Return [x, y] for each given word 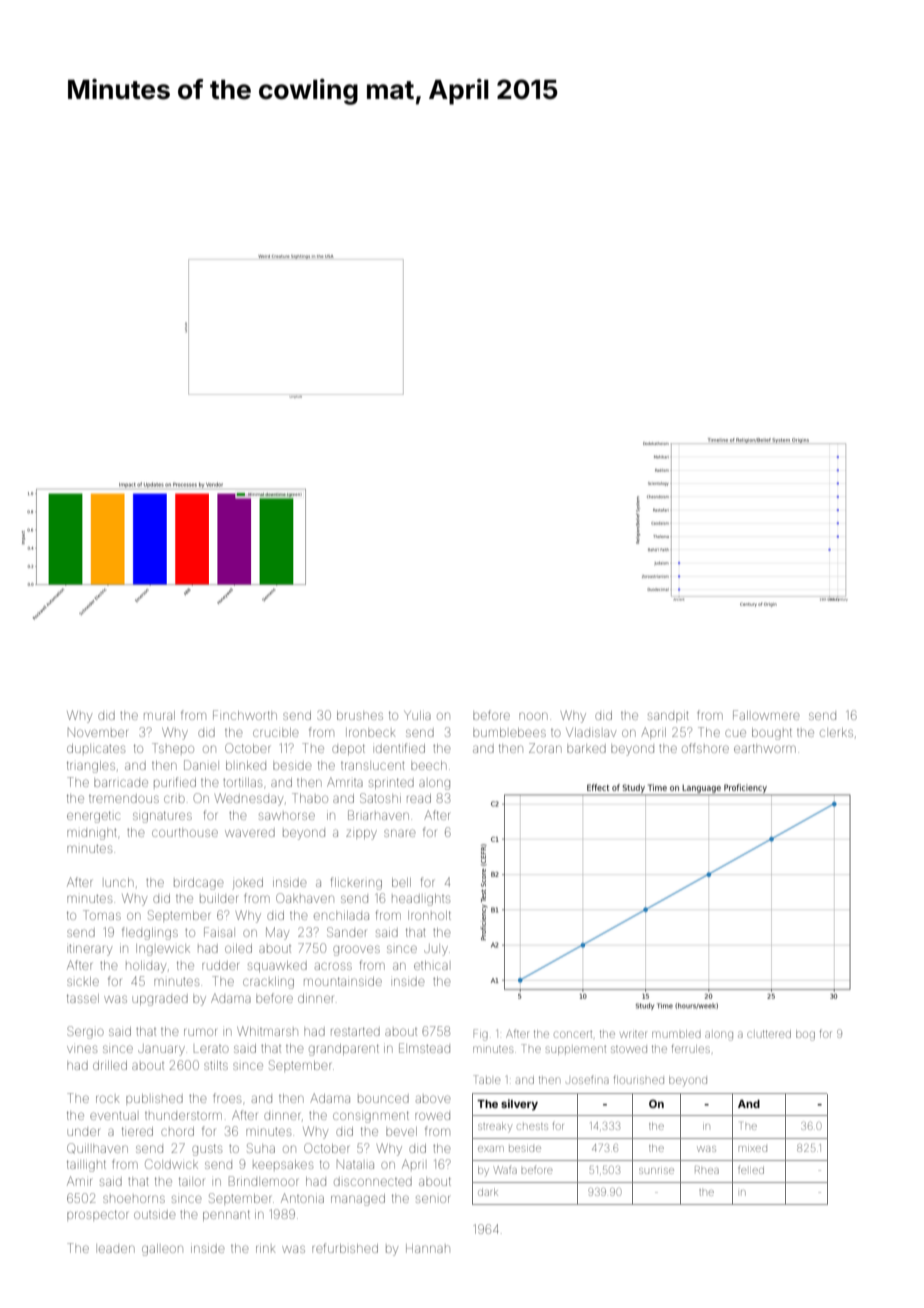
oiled [238, 948]
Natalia [355, 1164]
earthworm [765, 748]
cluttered [769, 1034]
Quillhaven [97, 1148]
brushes [360, 715]
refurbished [345, 1248]
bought [772, 734]
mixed [753, 1149]
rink [265, 1249]
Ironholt [429, 915]
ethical [431, 965]
